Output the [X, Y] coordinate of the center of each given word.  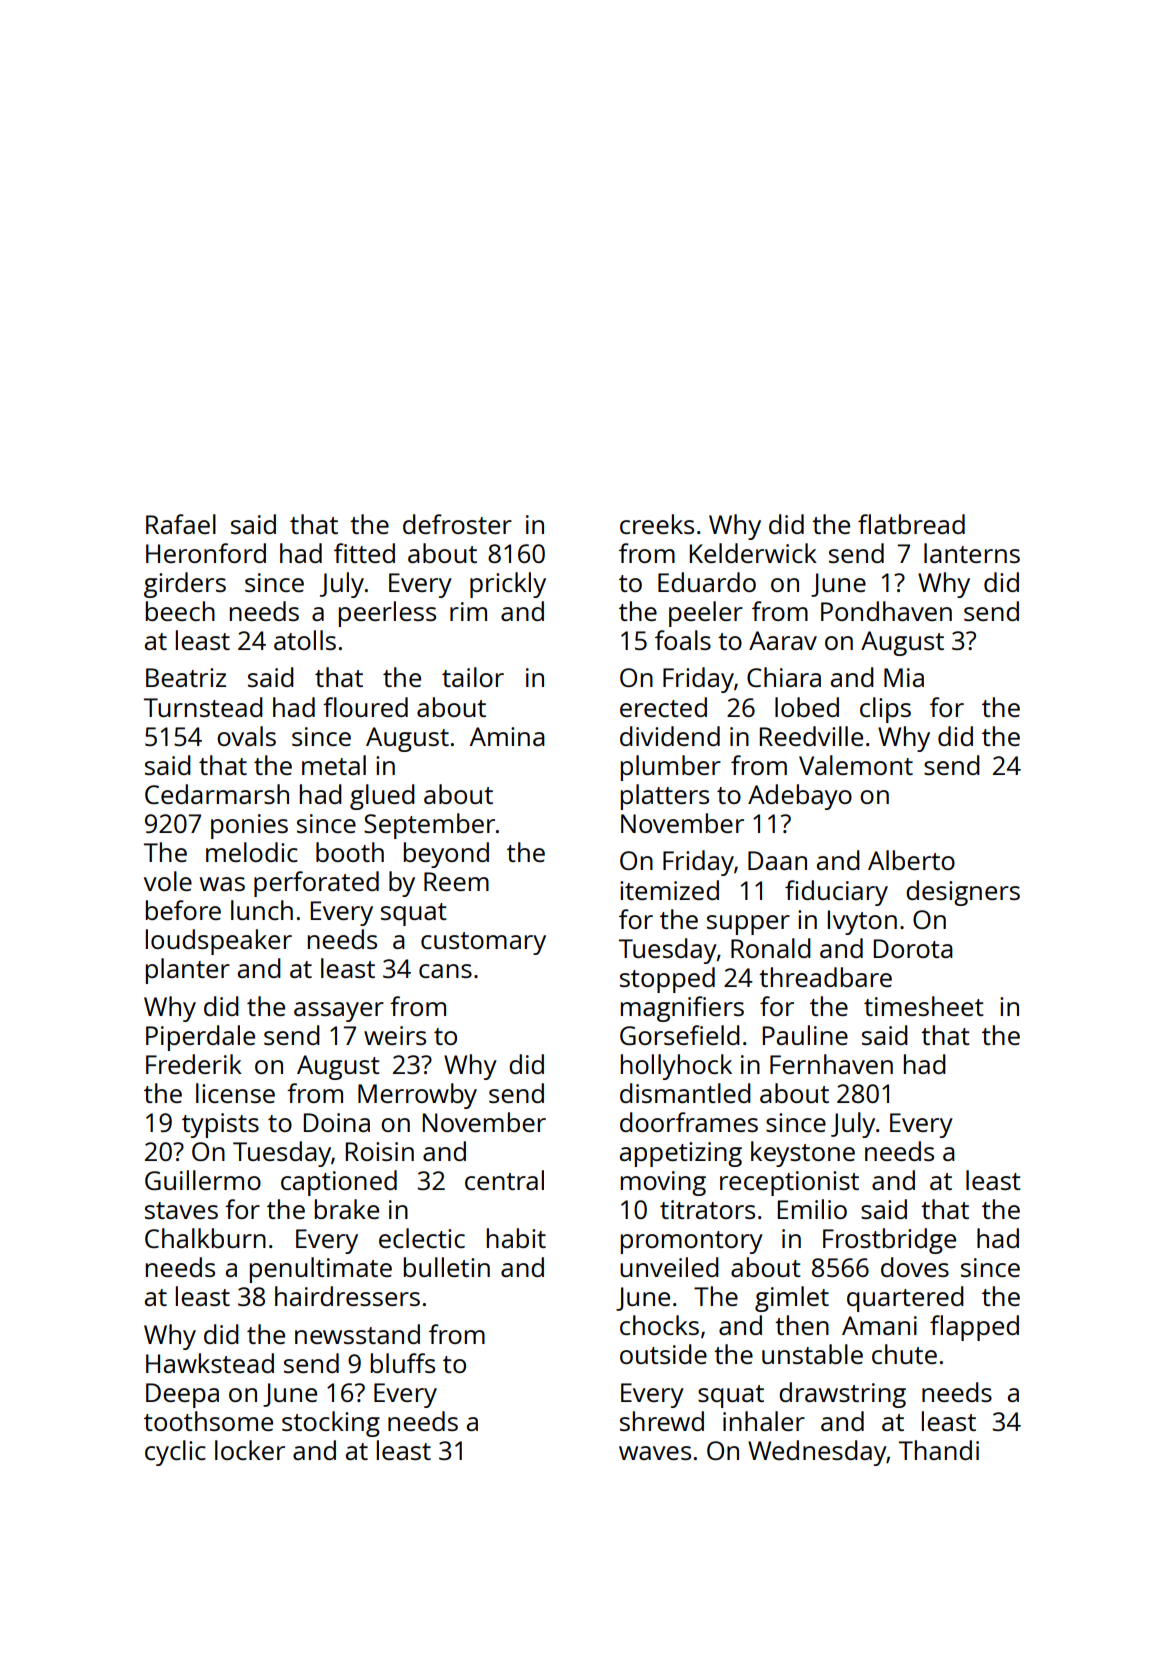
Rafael [181, 524]
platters [665, 797]
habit [516, 1238]
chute [904, 1354]
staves [181, 1210]
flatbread [911, 524]
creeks [657, 524]
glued [382, 797]
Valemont [856, 765]
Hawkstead [210, 1363]
